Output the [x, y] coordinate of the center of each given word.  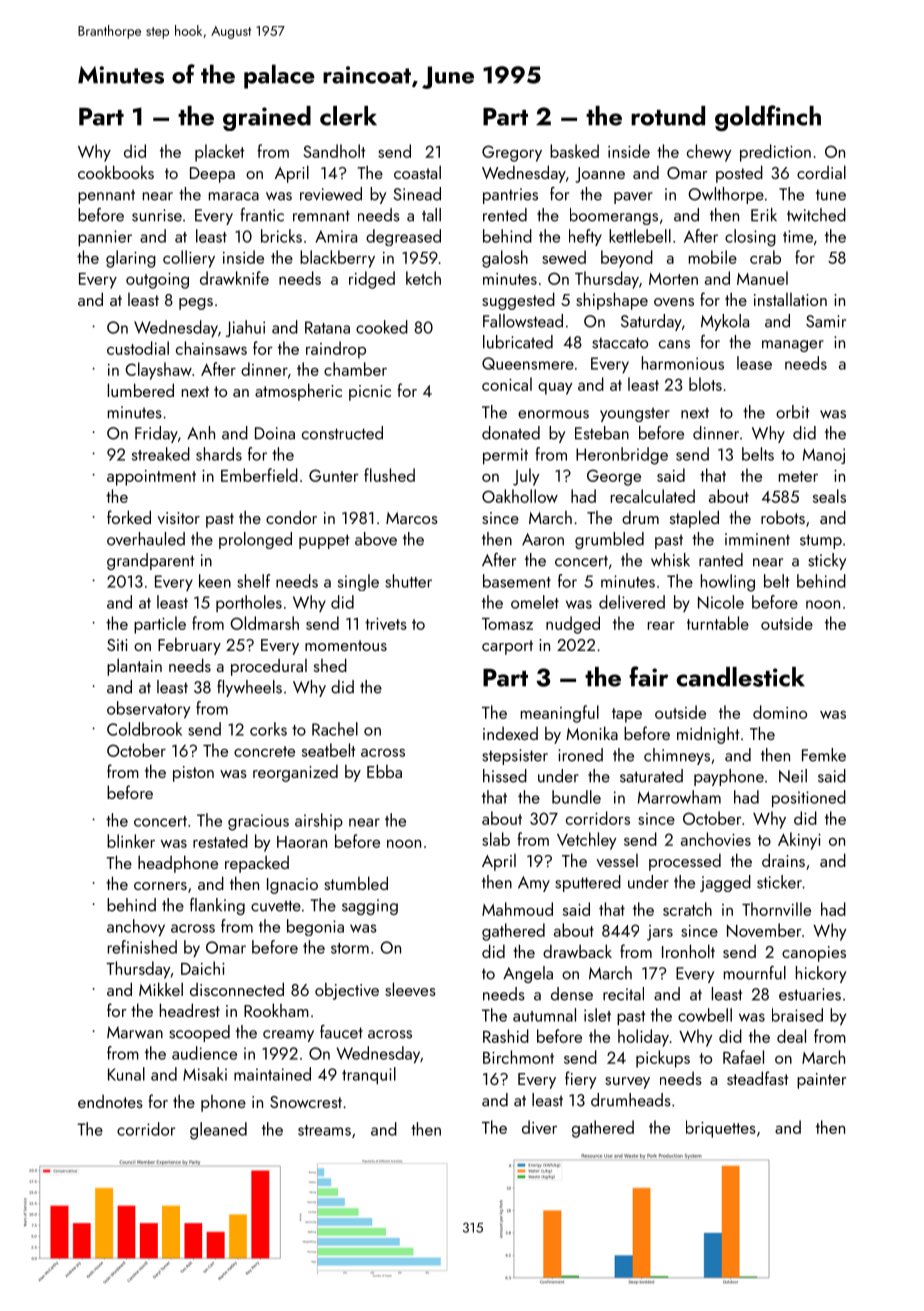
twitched [816, 215]
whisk [670, 560]
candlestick [741, 677]
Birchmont [518, 1057]
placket [220, 153]
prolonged [255, 540]
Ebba [384, 771]
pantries [510, 196]
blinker [131, 841]
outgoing [157, 281]
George [614, 477]
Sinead [417, 194]
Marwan [135, 1032]
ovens [674, 302]
